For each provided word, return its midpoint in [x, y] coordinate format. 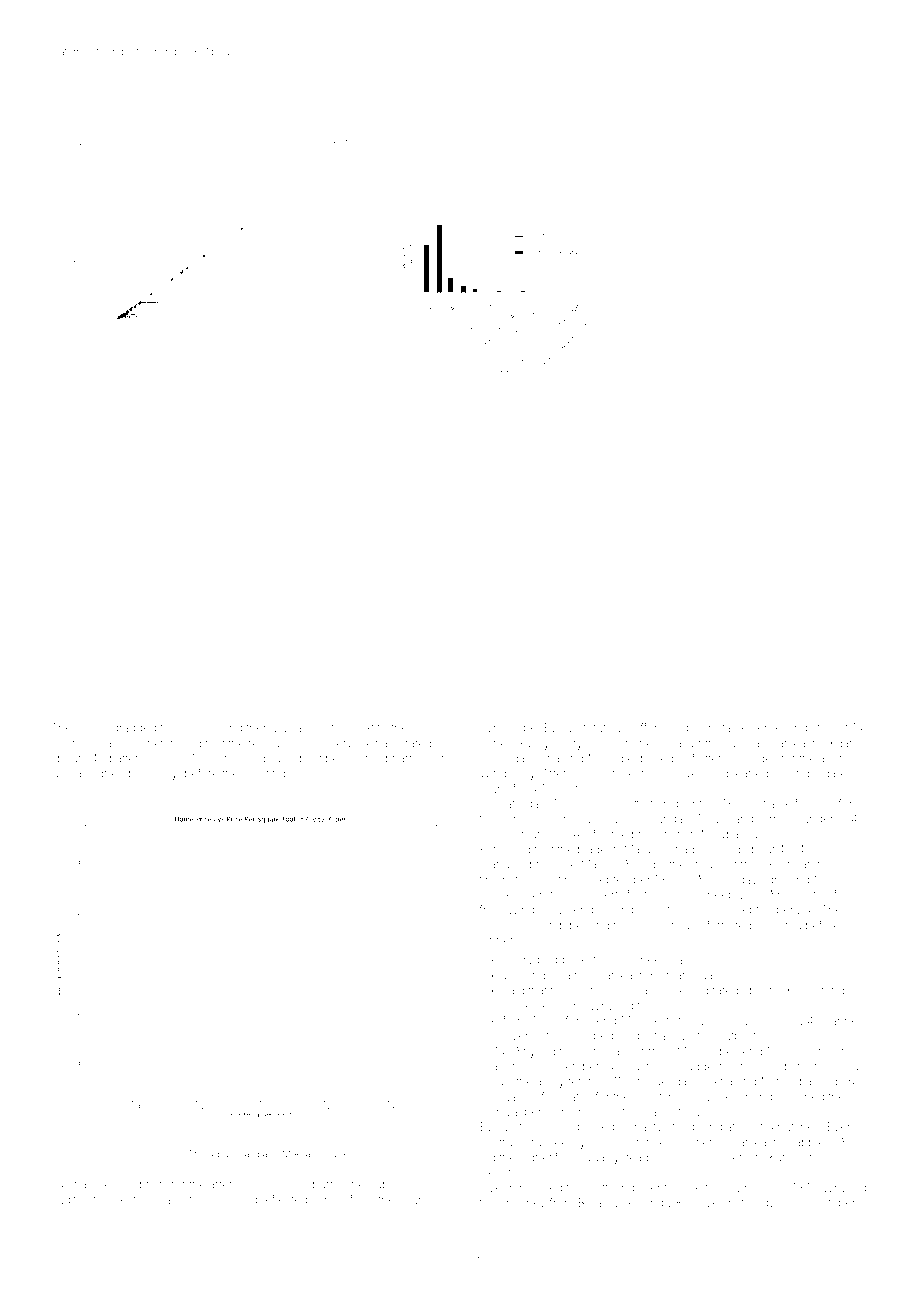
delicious [503, 925]
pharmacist [415, 759]
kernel [767, 727]
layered [523, 1037]
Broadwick [606, 1202]
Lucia [288, 727]
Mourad [237, 1199]
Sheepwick [729, 896]
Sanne [840, 1020]
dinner [497, 940]
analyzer [559, 1082]
